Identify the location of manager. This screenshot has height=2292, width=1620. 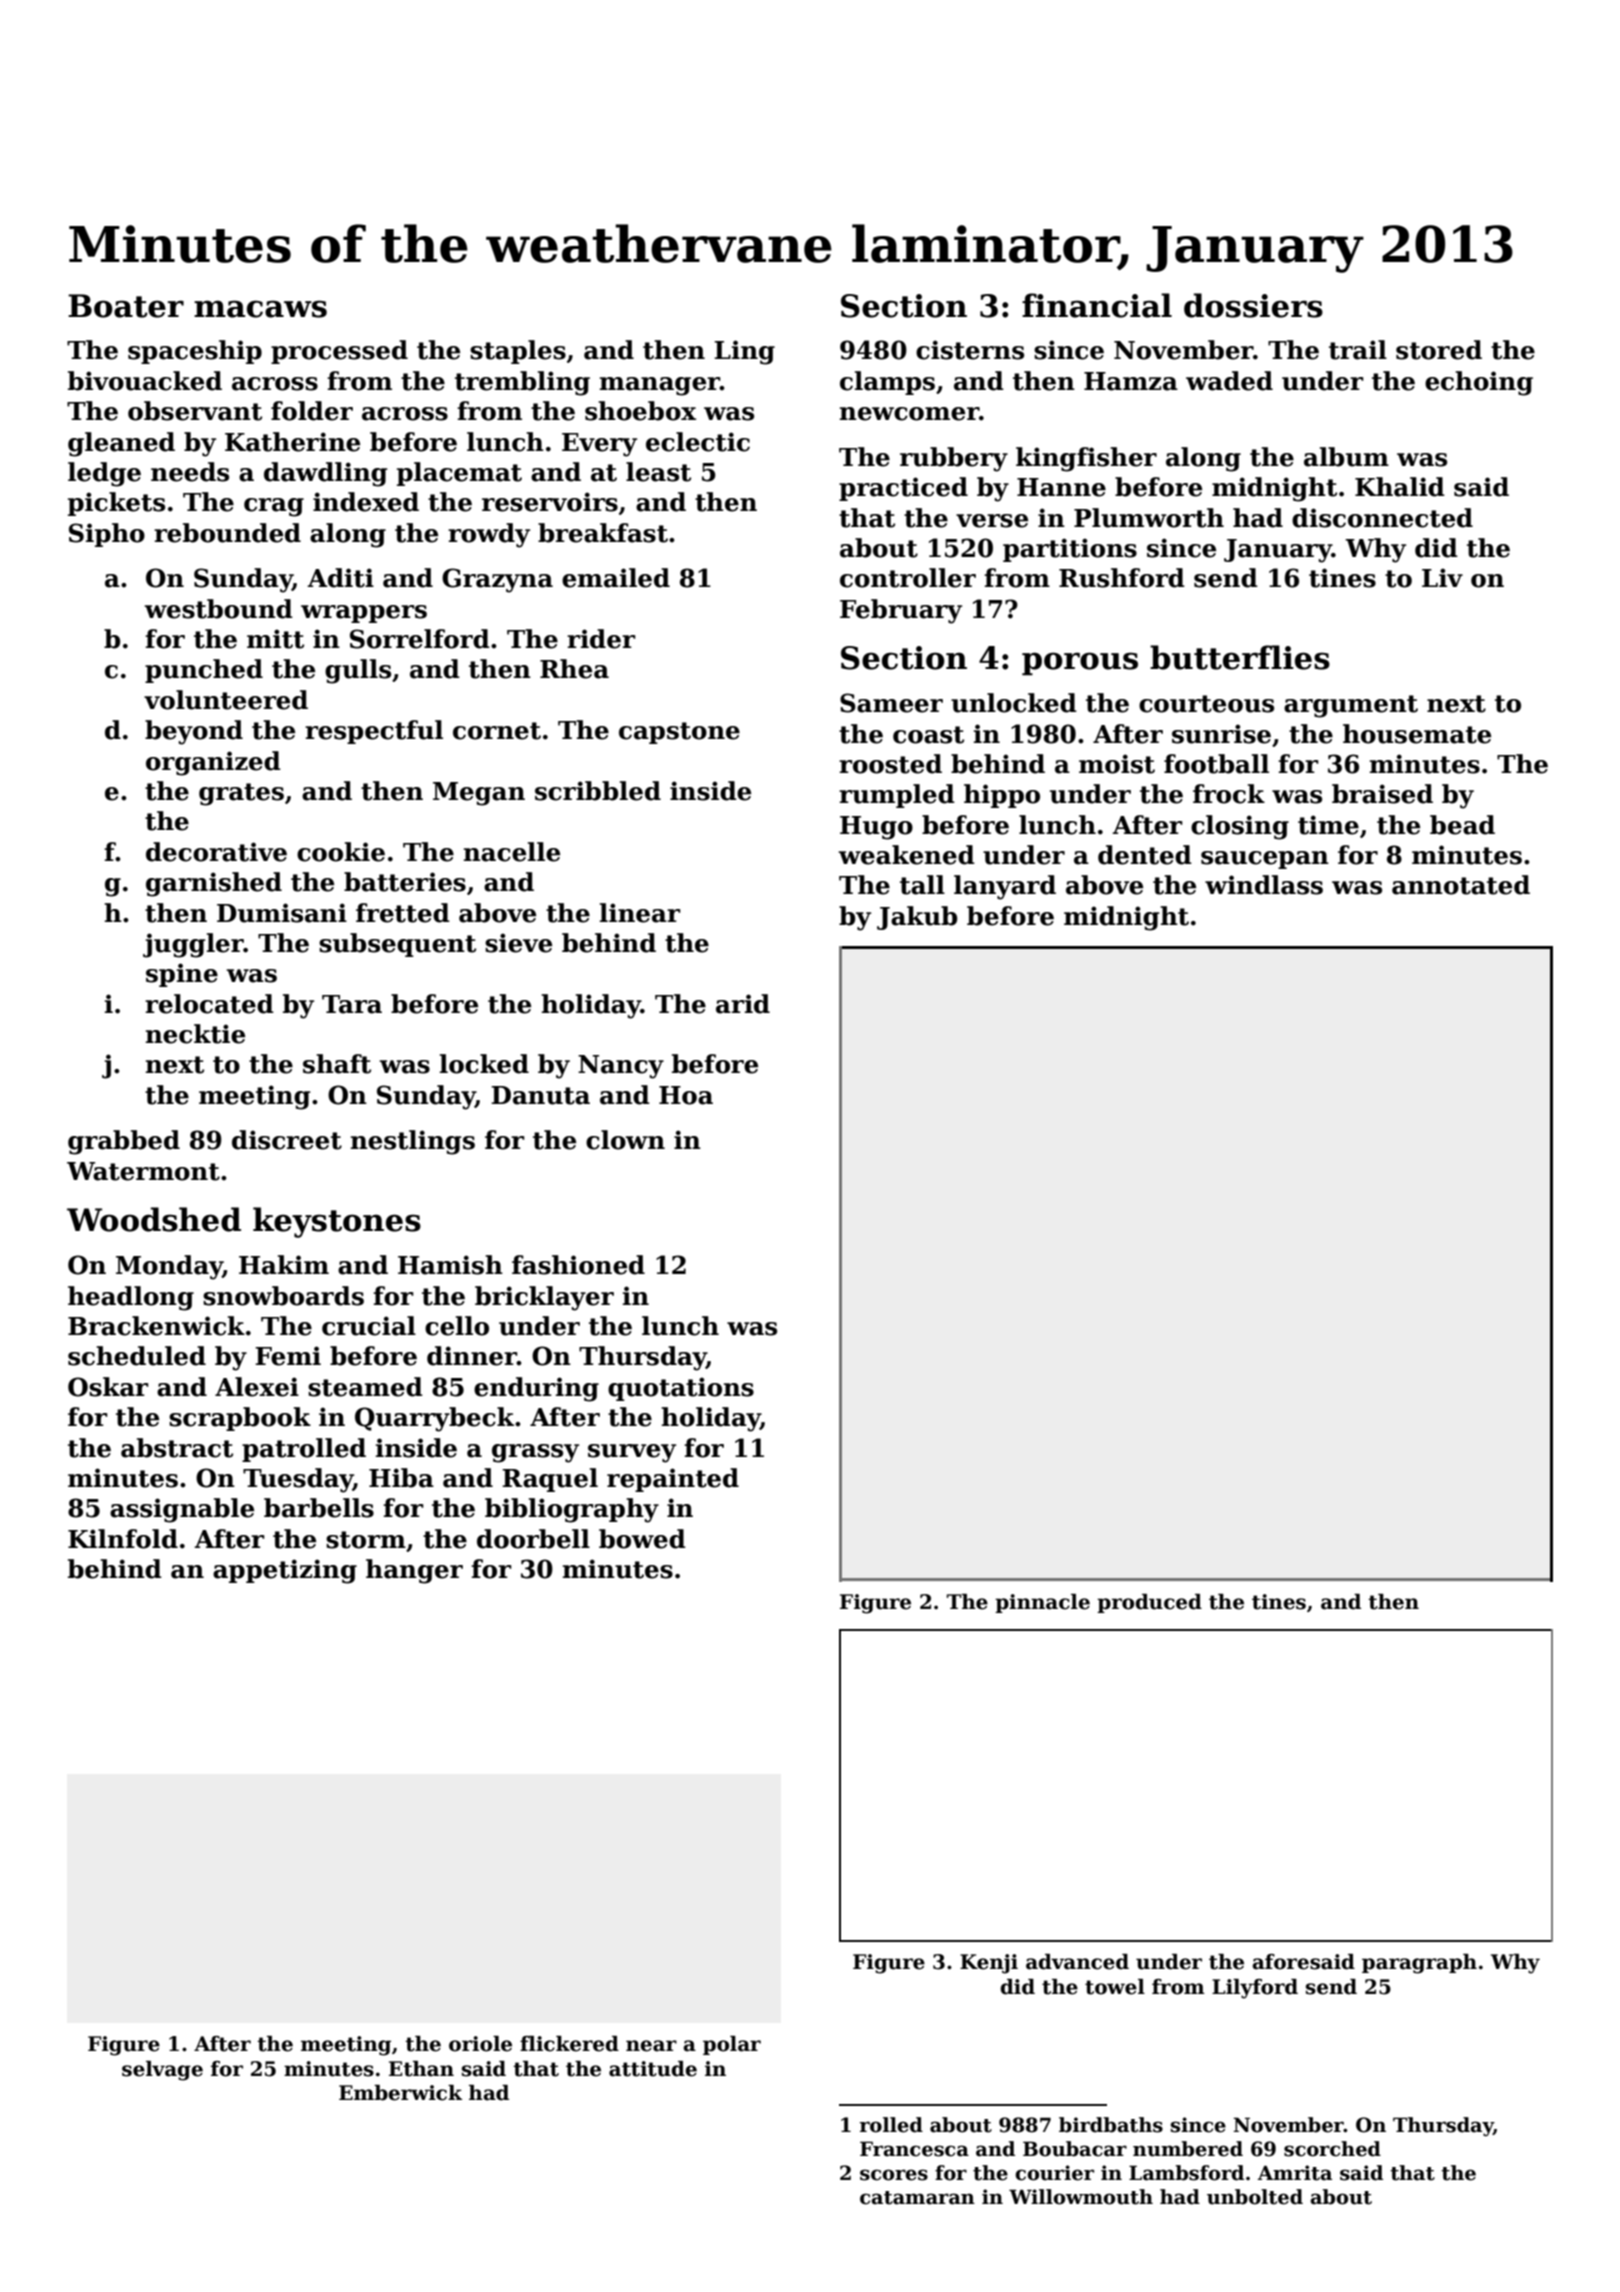
(659, 386).
